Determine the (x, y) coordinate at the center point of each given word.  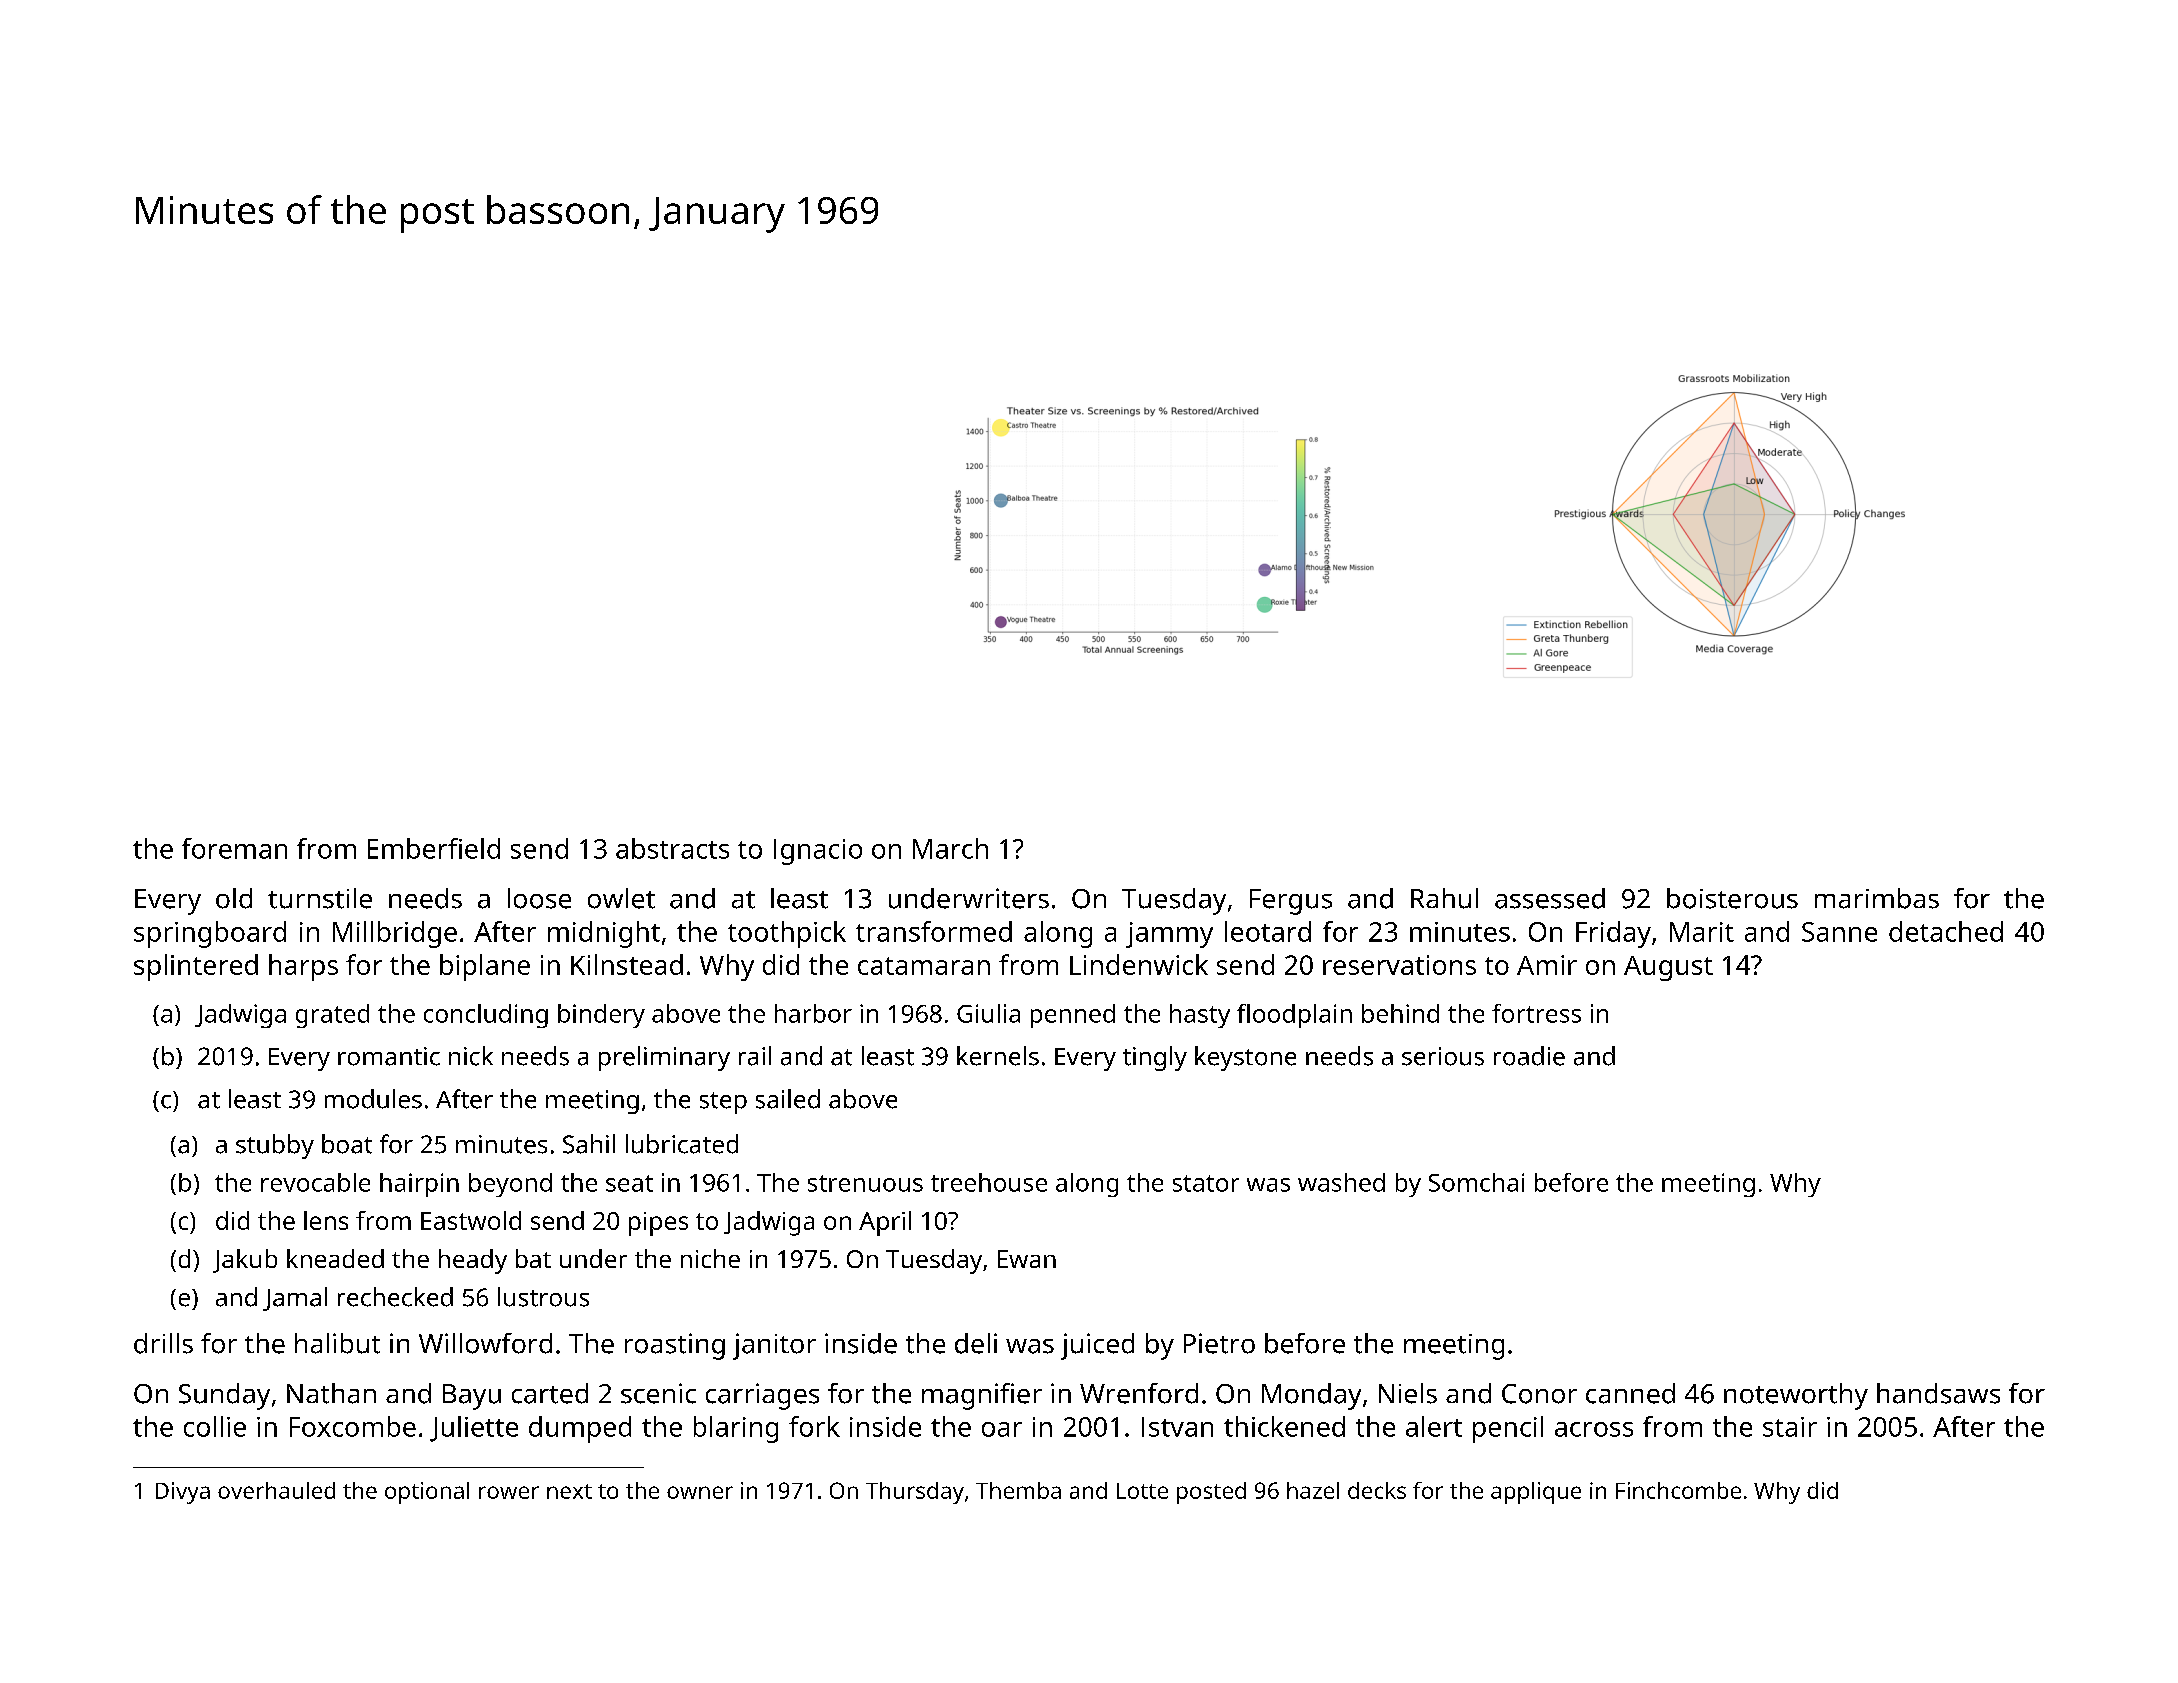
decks (1377, 1490)
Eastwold (471, 1220)
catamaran (924, 966)
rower (509, 1492)
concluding (486, 1016)
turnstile (320, 898)
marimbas (1877, 898)
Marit (1702, 932)
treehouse (989, 1182)
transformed (934, 931)
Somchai (1476, 1182)
